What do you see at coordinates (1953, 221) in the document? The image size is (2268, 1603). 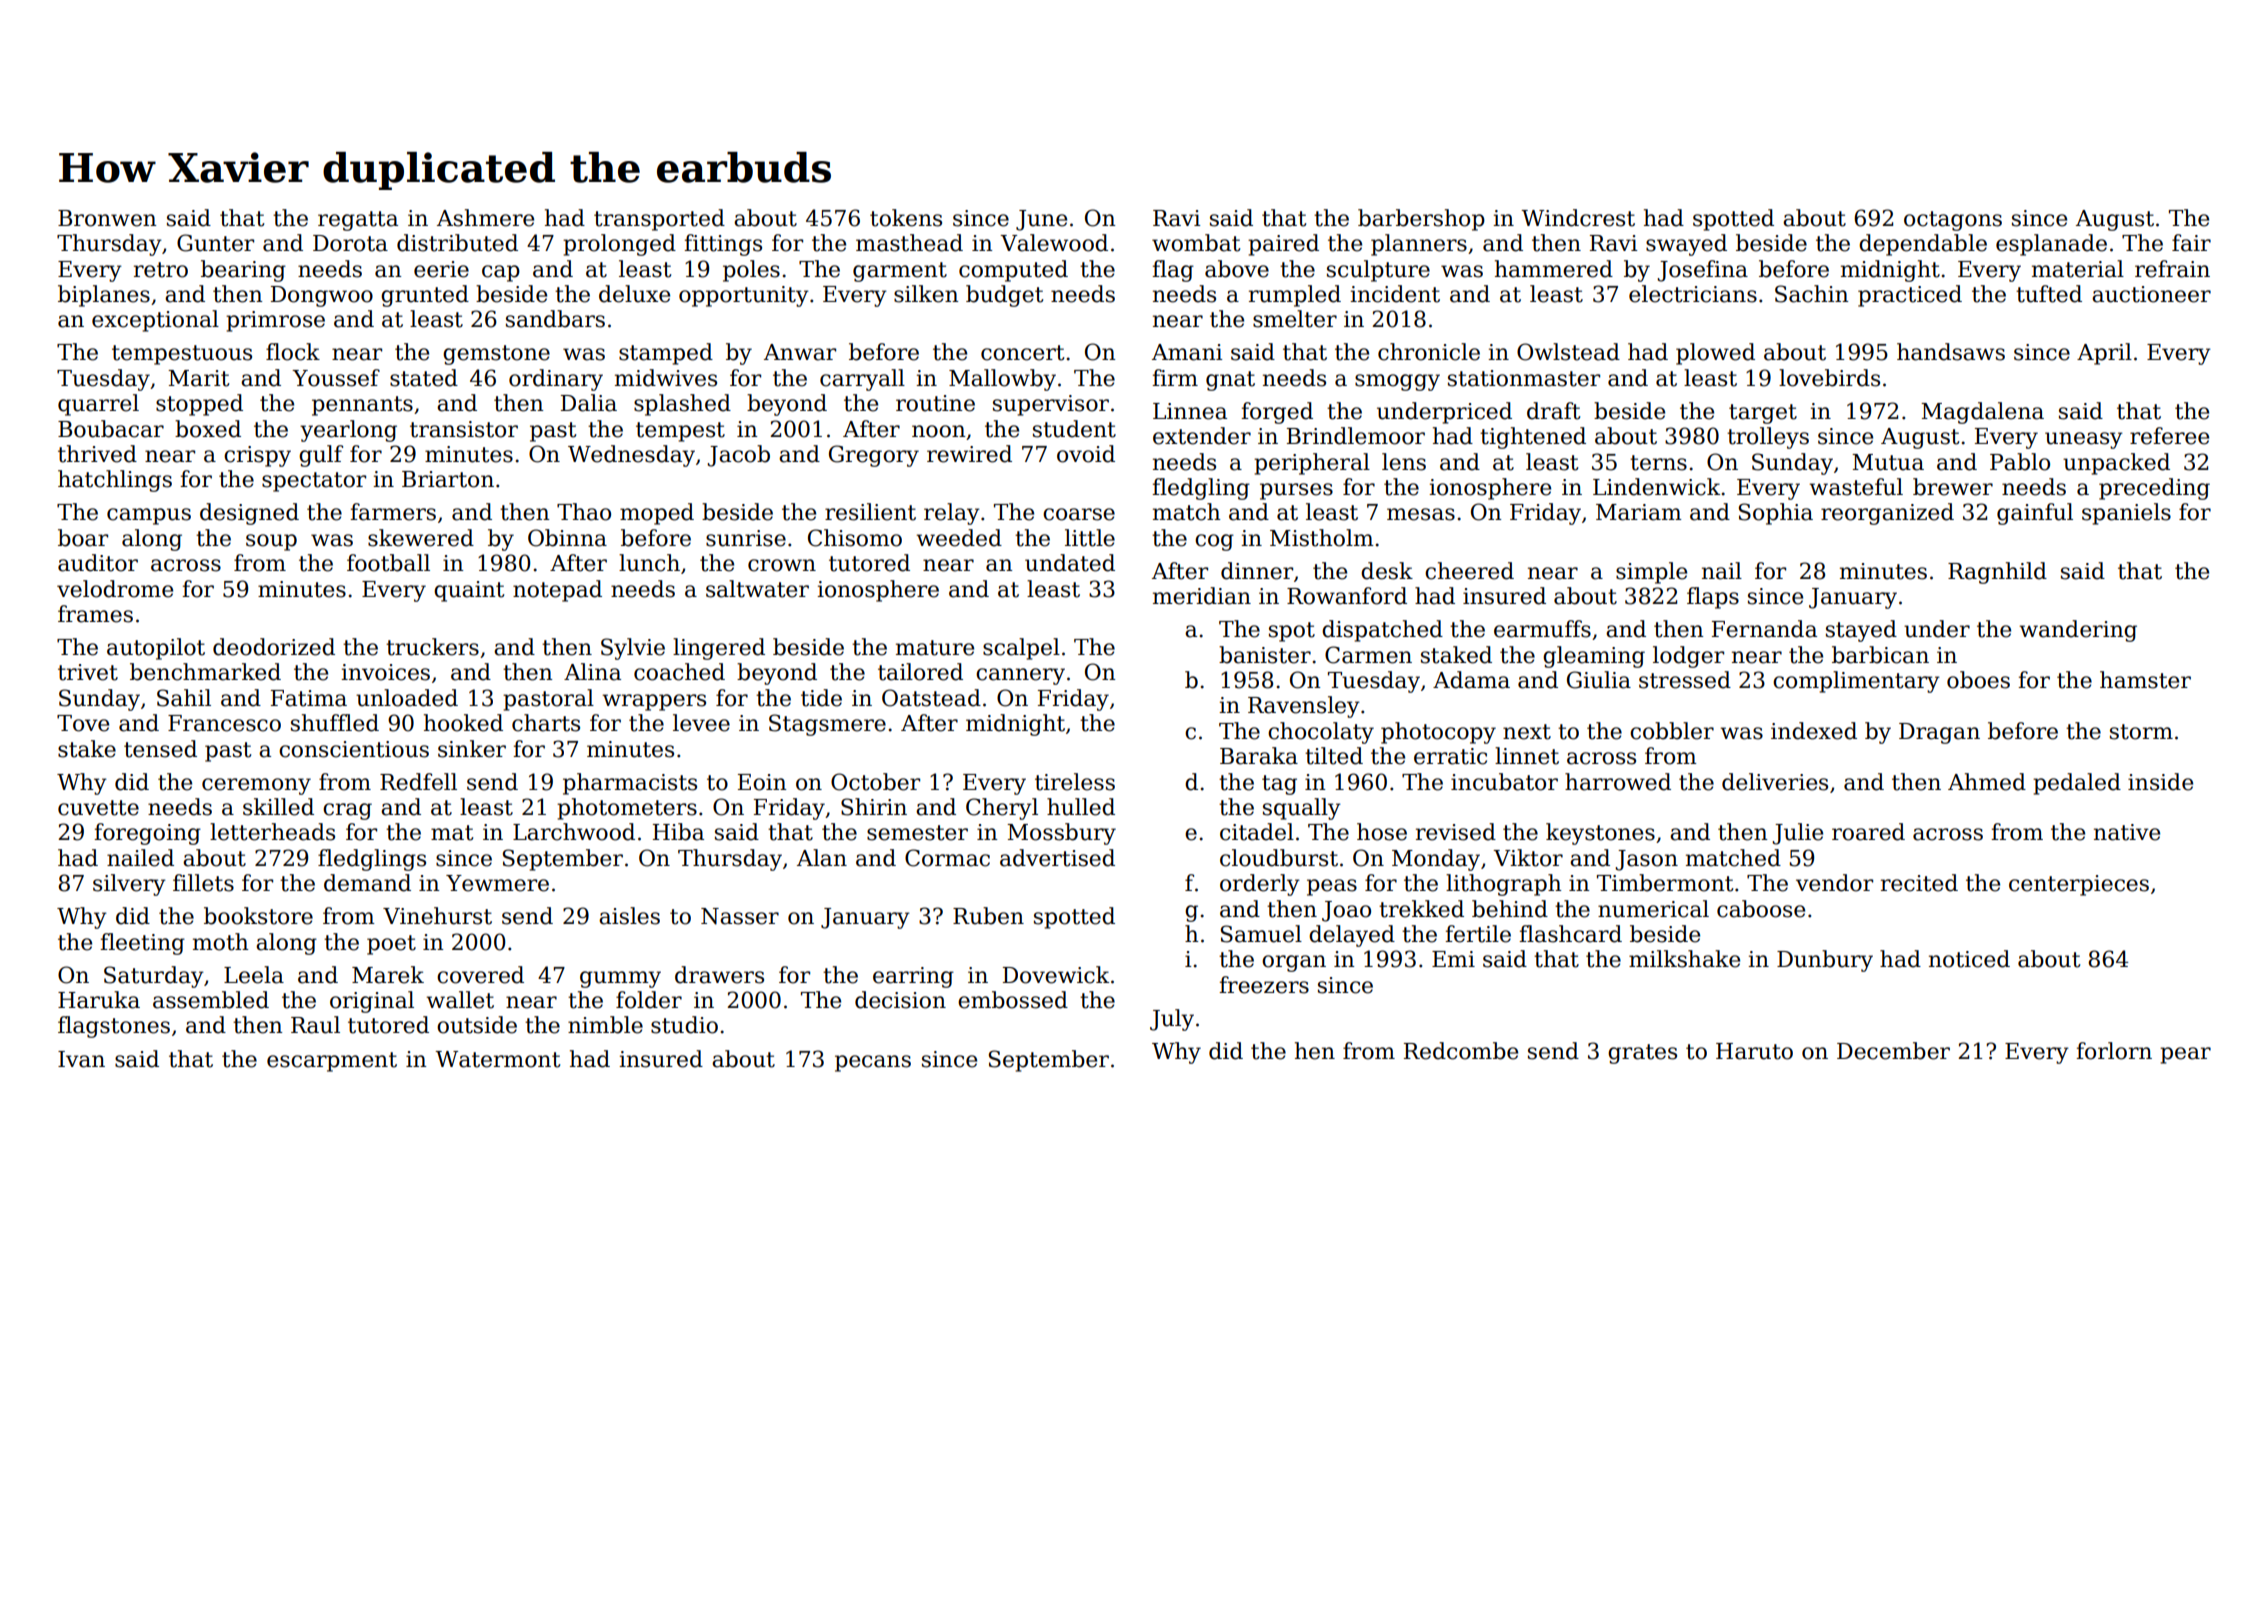 I see `octagons` at bounding box center [1953, 221].
